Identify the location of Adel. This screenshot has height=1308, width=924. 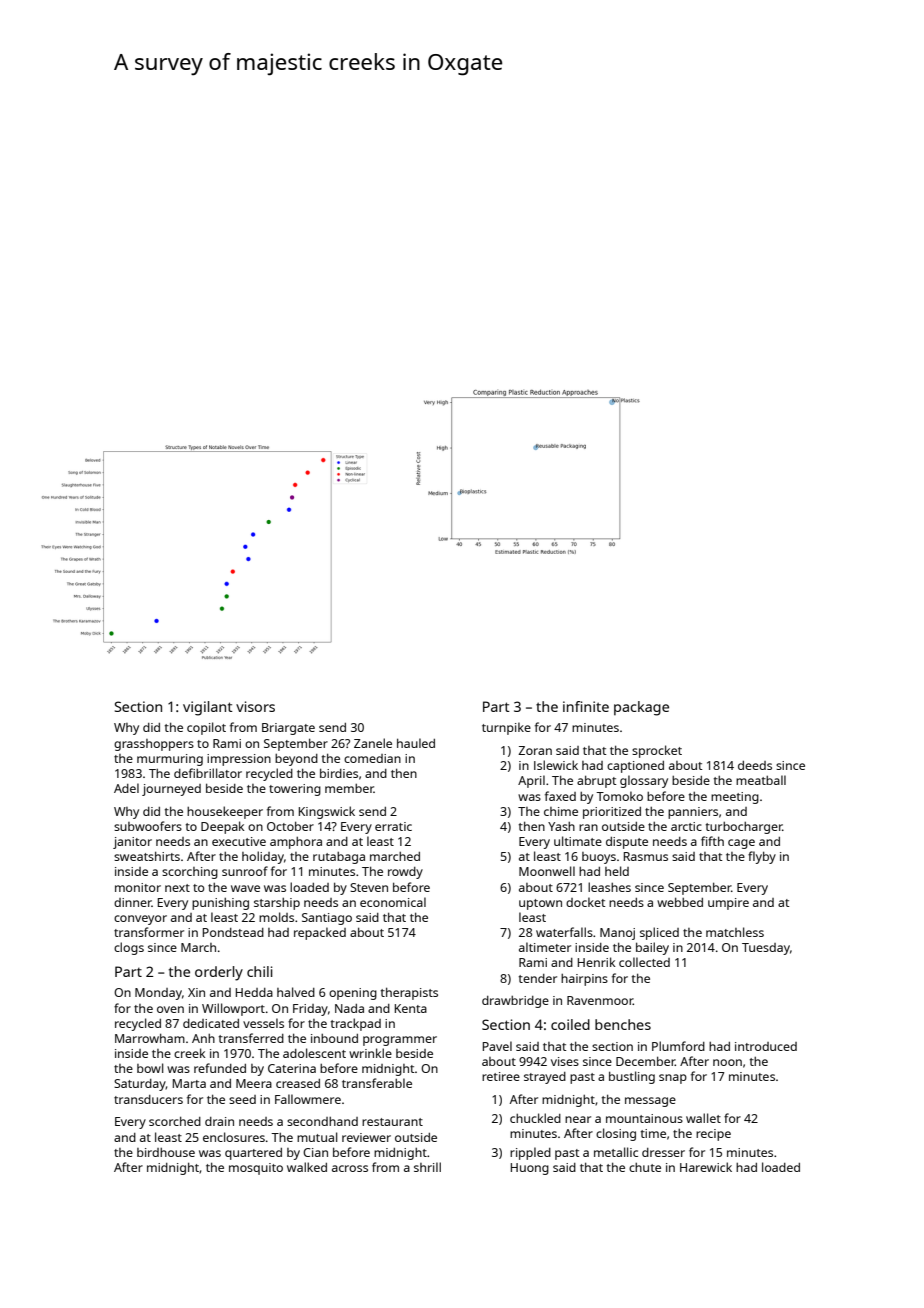
(126, 788).
